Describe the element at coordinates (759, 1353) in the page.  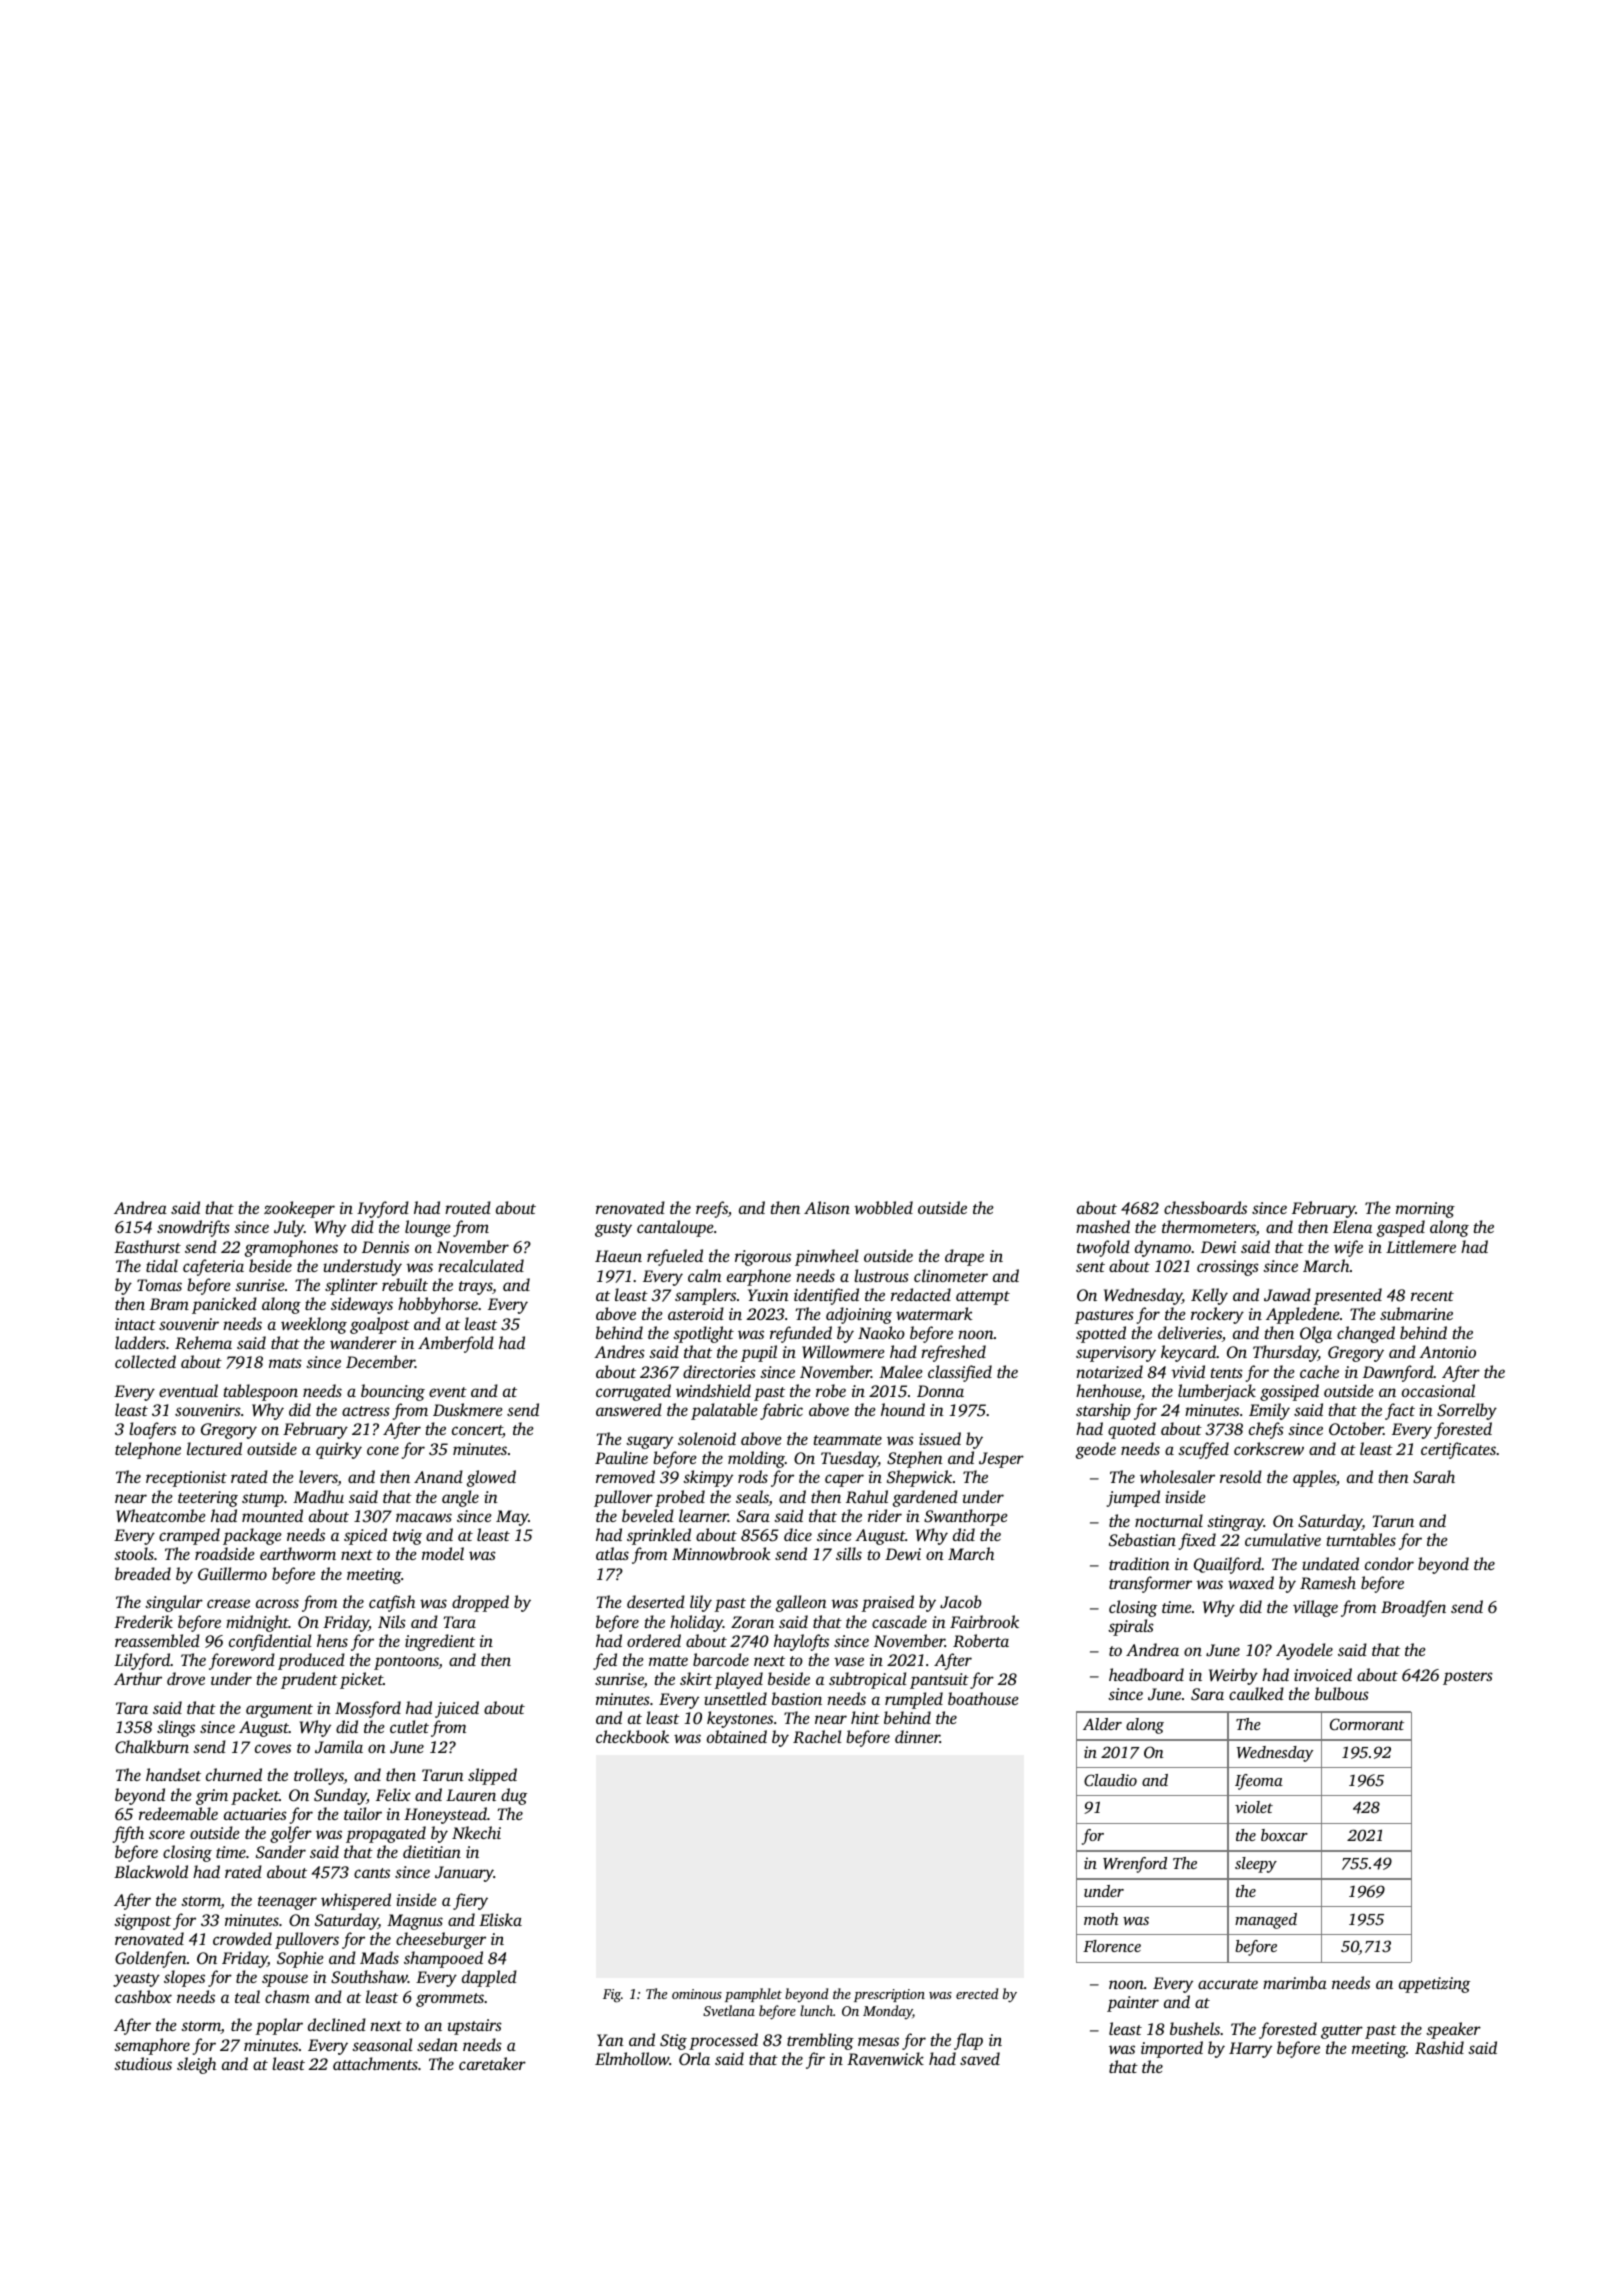
I see `pupil` at that location.
